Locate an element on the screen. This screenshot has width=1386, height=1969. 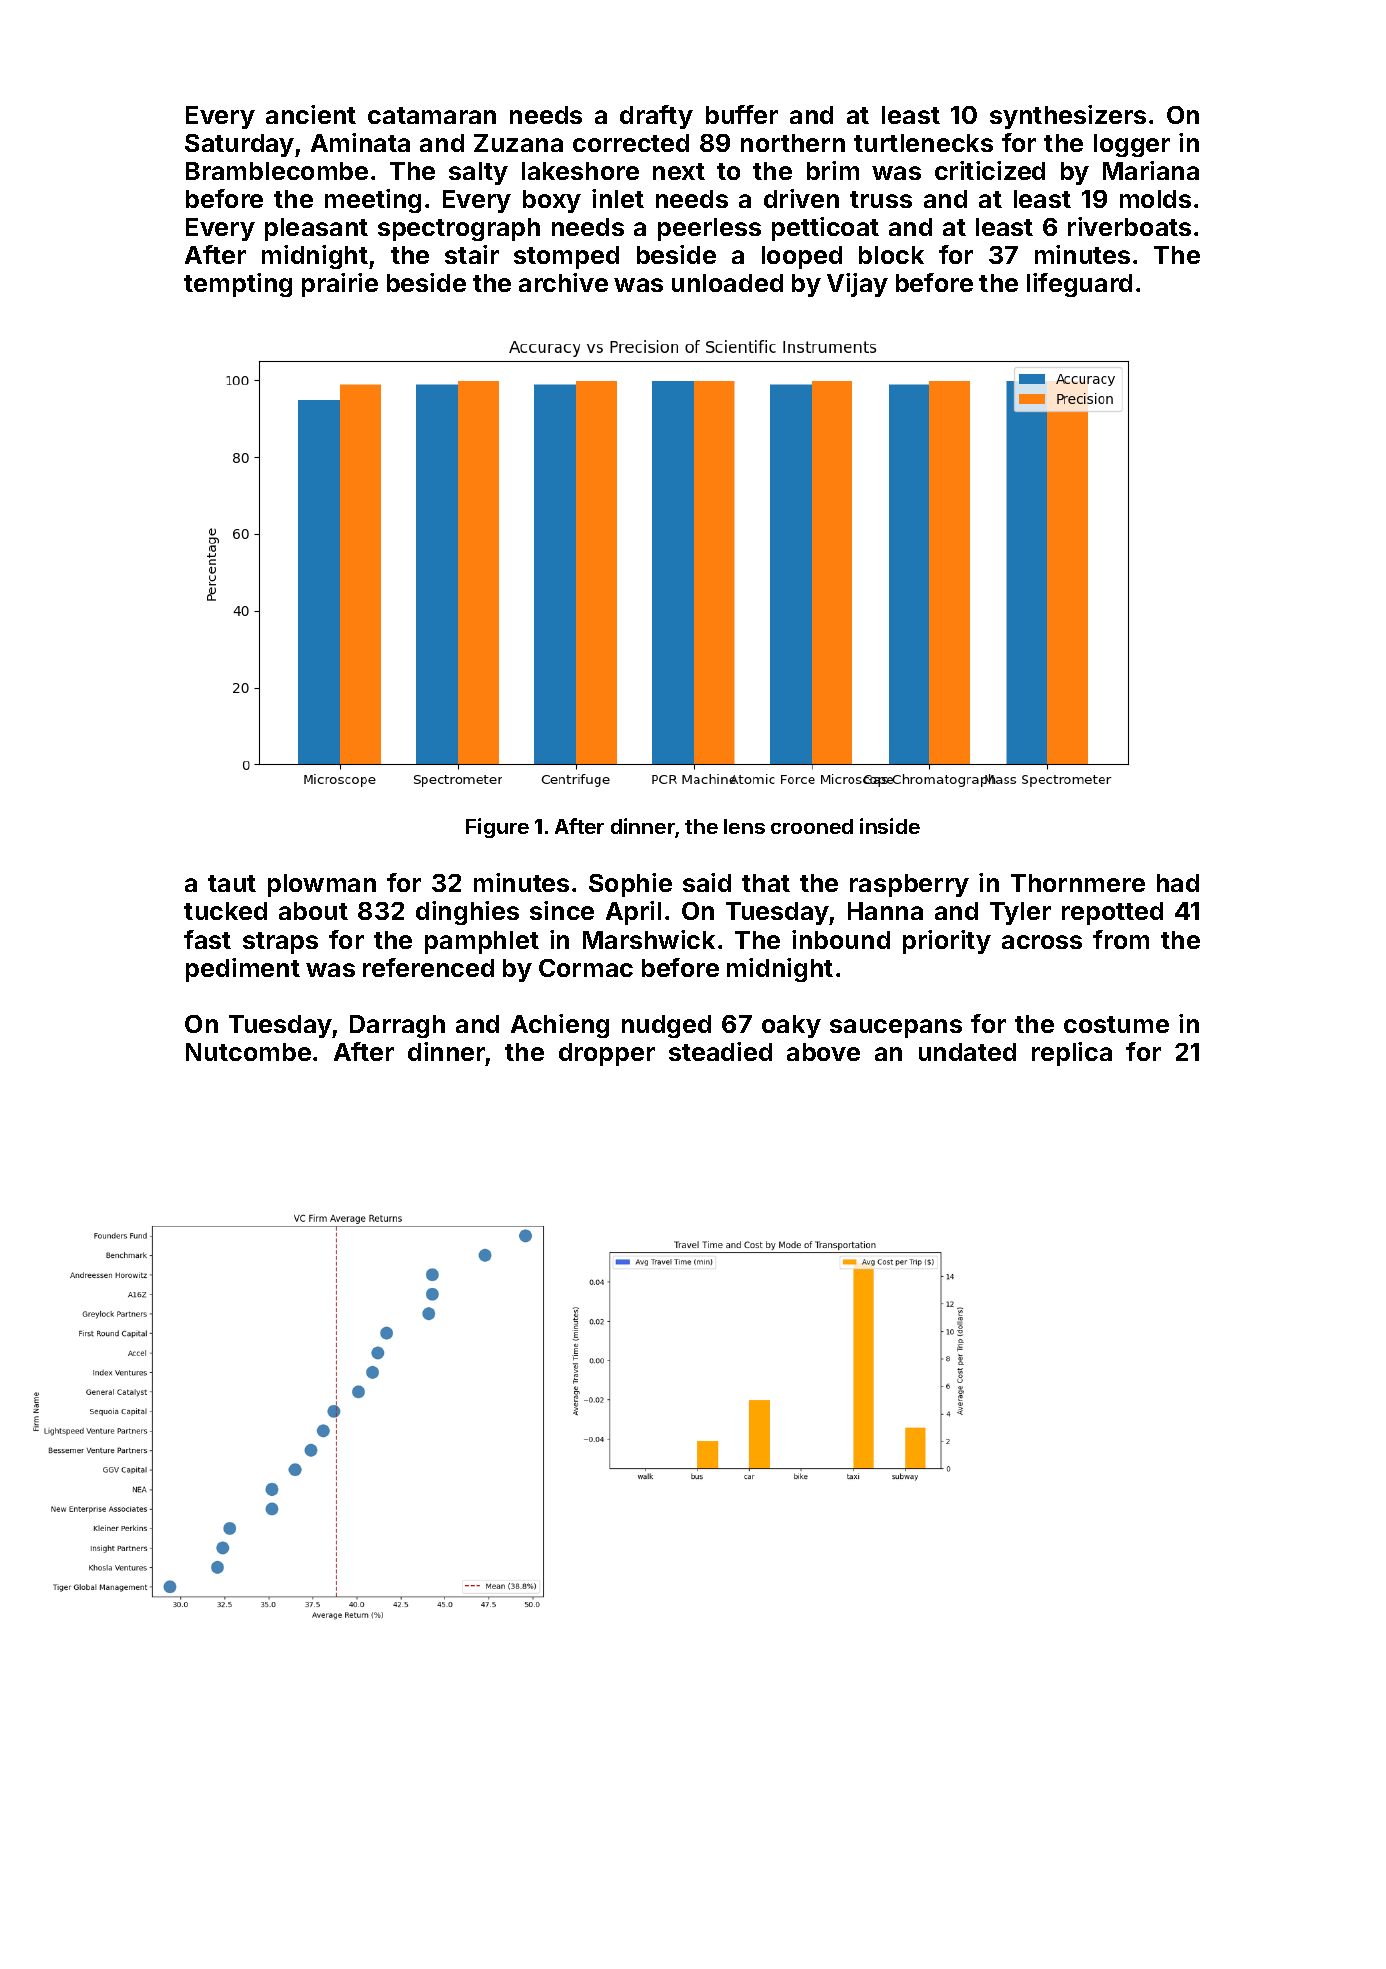
synthesizers is located at coordinates (1068, 117).
